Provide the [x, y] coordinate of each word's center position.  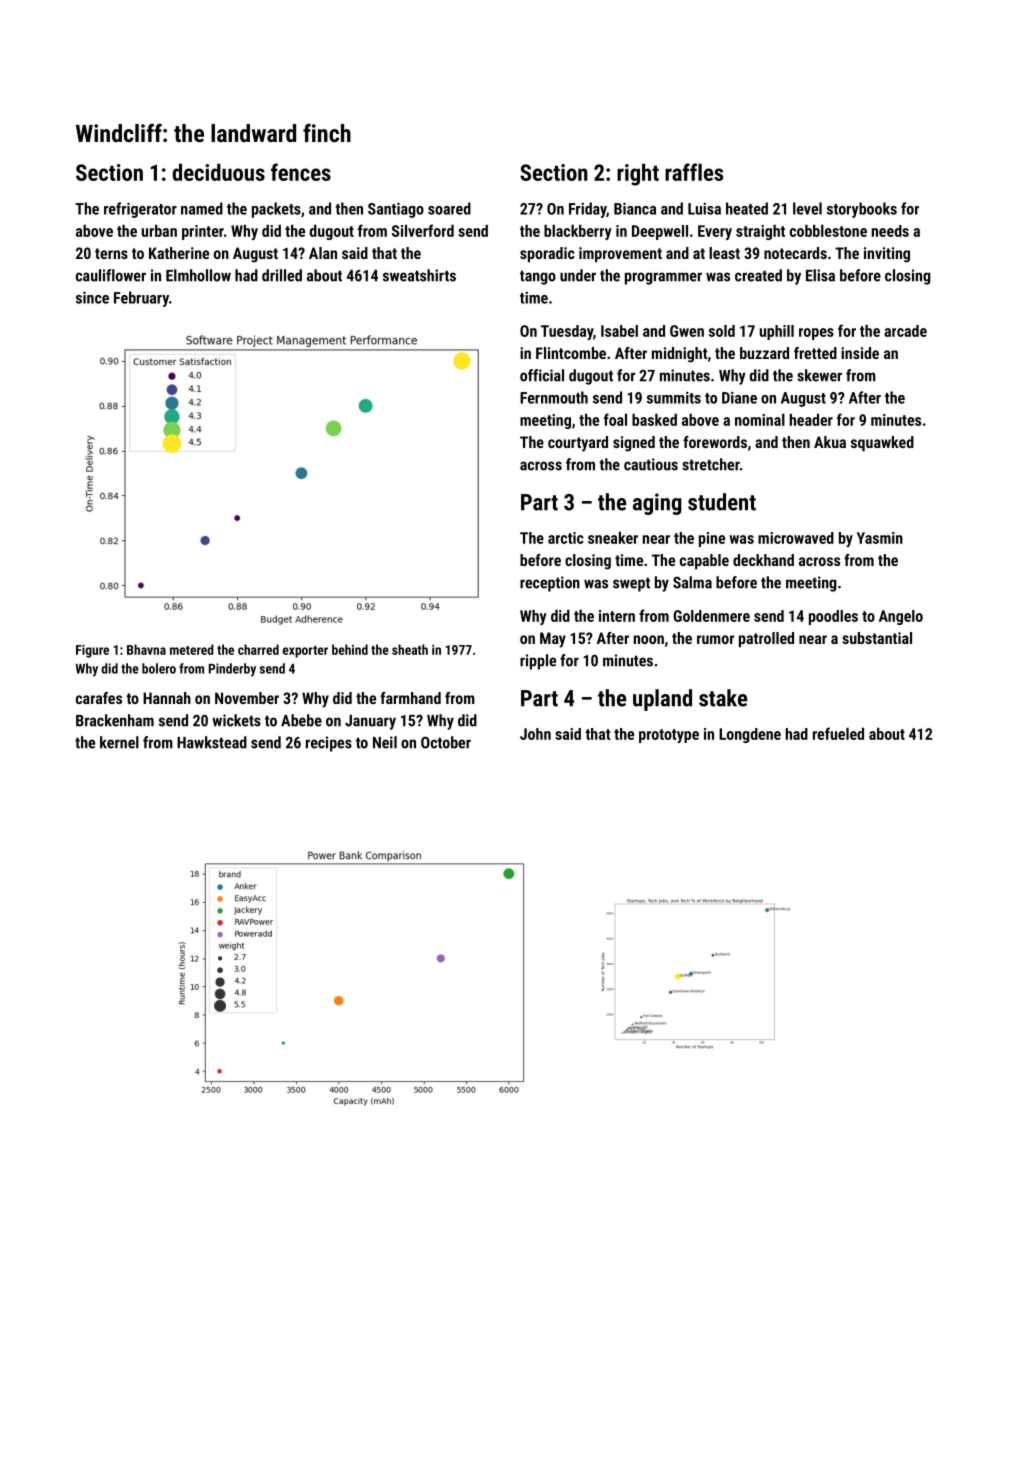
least [724, 253]
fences [301, 172]
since [92, 297]
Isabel [619, 331]
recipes [329, 744]
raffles [694, 172]
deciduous [218, 172]
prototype [669, 736]
